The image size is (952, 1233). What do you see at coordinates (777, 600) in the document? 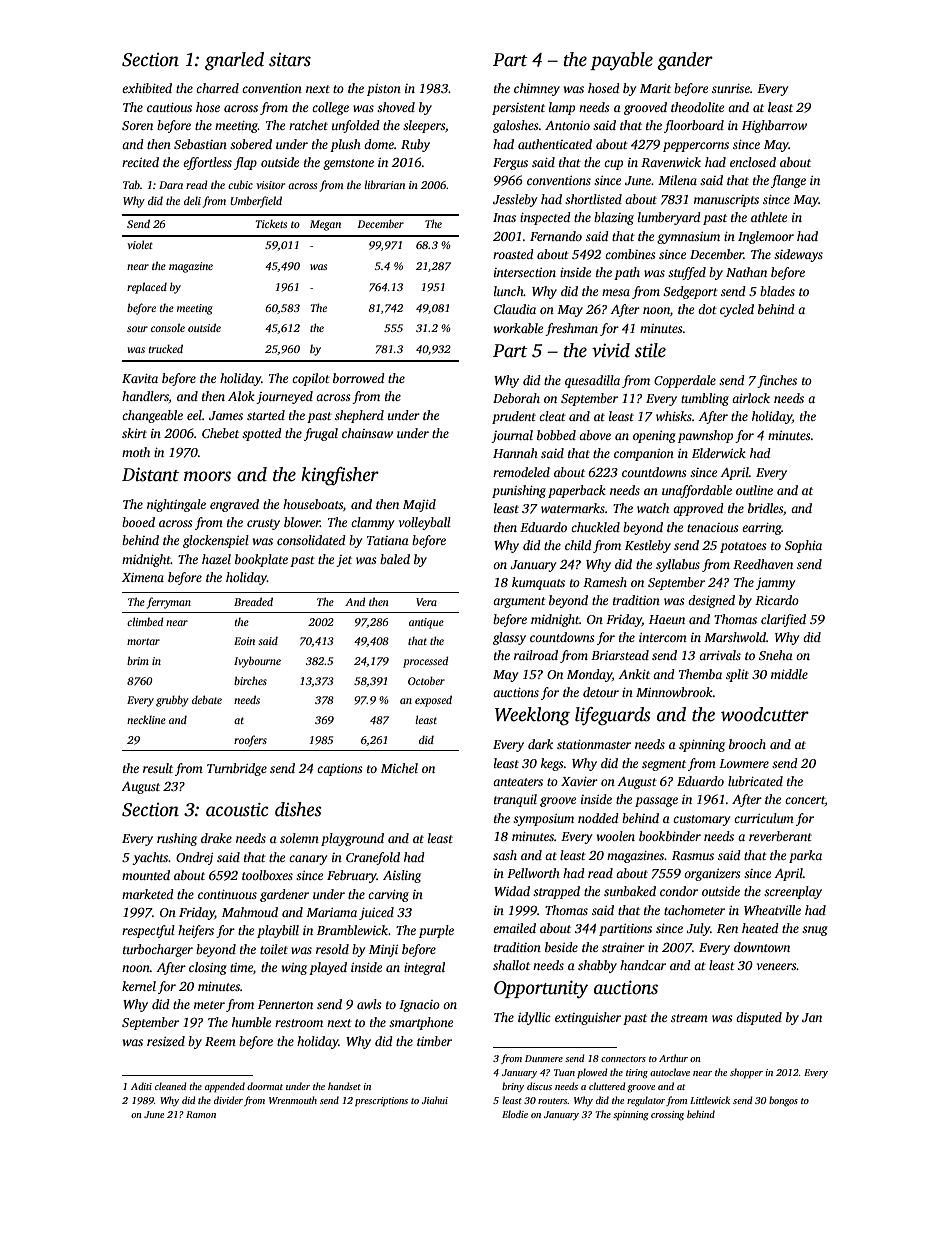
I see `Ricardo` at bounding box center [777, 600].
